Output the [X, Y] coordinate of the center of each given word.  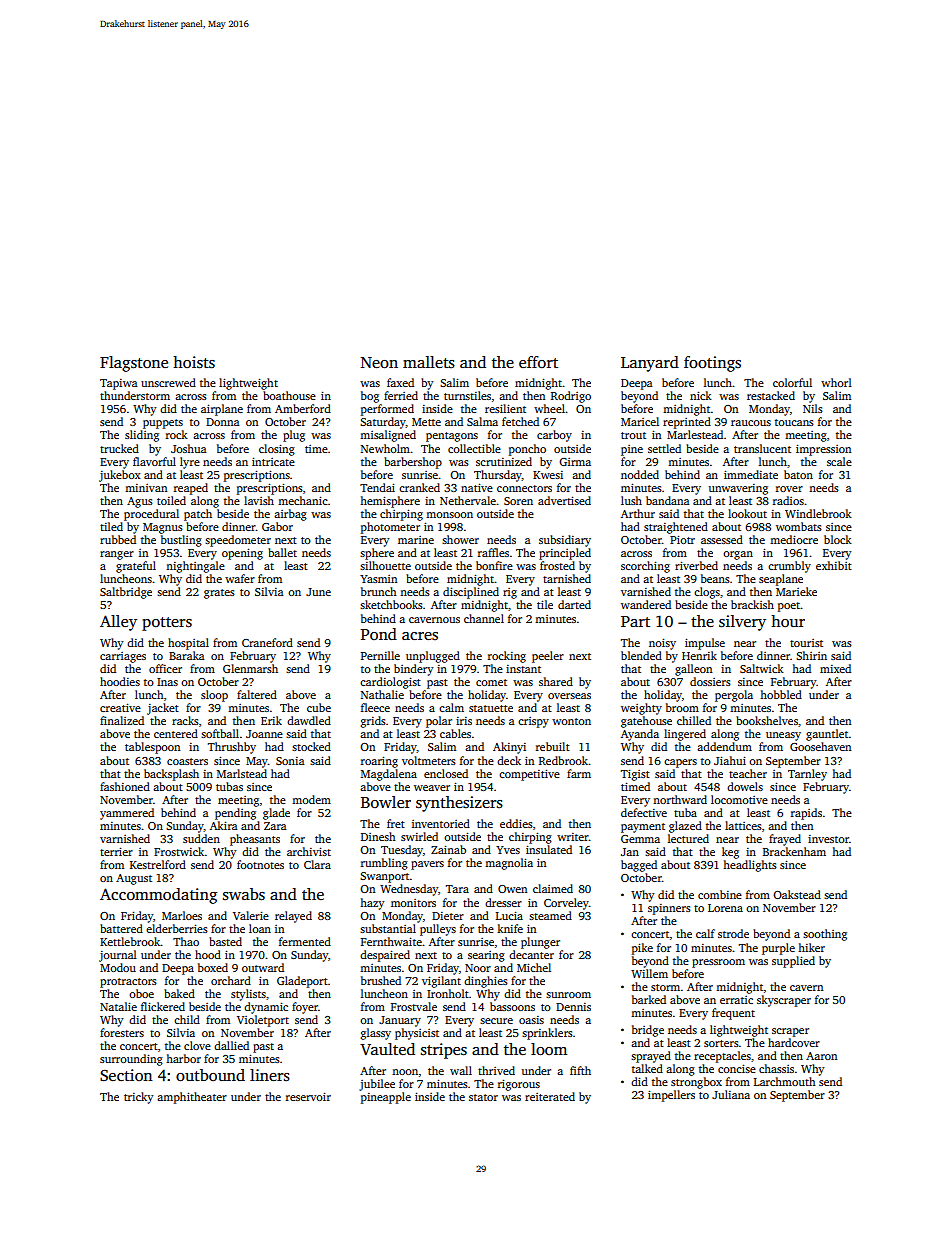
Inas [167, 682]
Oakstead [797, 894]
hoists [194, 362]
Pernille [380, 655]
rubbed [118, 539]
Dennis [573, 1007]
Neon [379, 362]
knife [510, 928]
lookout [747, 513]
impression [823, 450]
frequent [733, 1014]
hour [788, 621]
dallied [231, 1045]
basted [225, 941]
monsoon [449, 515]
